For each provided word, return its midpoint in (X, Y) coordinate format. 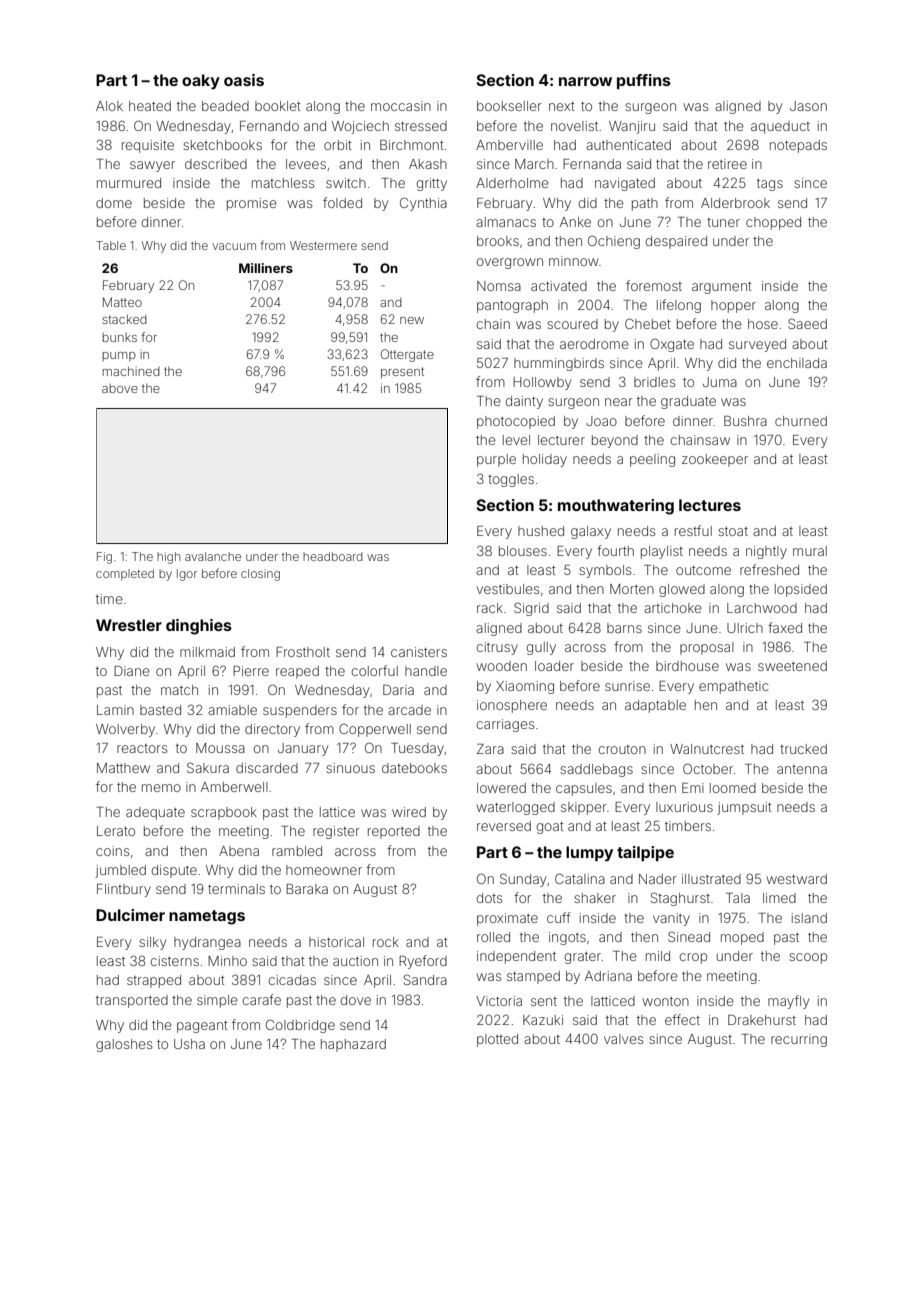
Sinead (689, 936)
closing (260, 575)
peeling (652, 460)
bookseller (509, 106)
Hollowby (542, 383)
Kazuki (543, 1020)
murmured (129, 183)
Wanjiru (632, 127)
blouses (523, 551)
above (120, 388)
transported (132, 1001)
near (619, 402)
